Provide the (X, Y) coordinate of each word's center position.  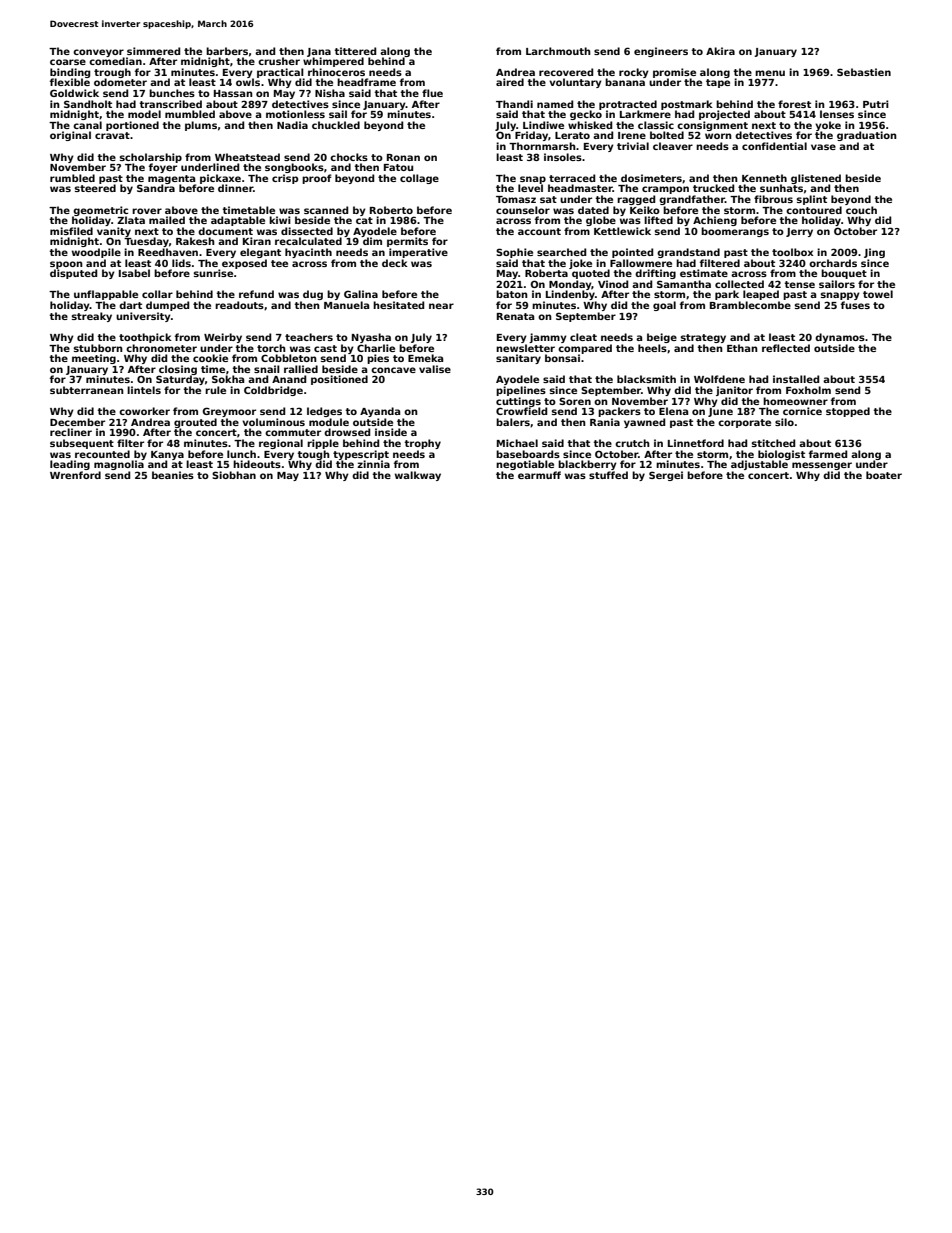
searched (561, 252)
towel (878, 294)
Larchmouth (558, 51)
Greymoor (229, 412)
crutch (632, 443)
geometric (100, 211)
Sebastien (864, 72)
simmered (153, 51)
